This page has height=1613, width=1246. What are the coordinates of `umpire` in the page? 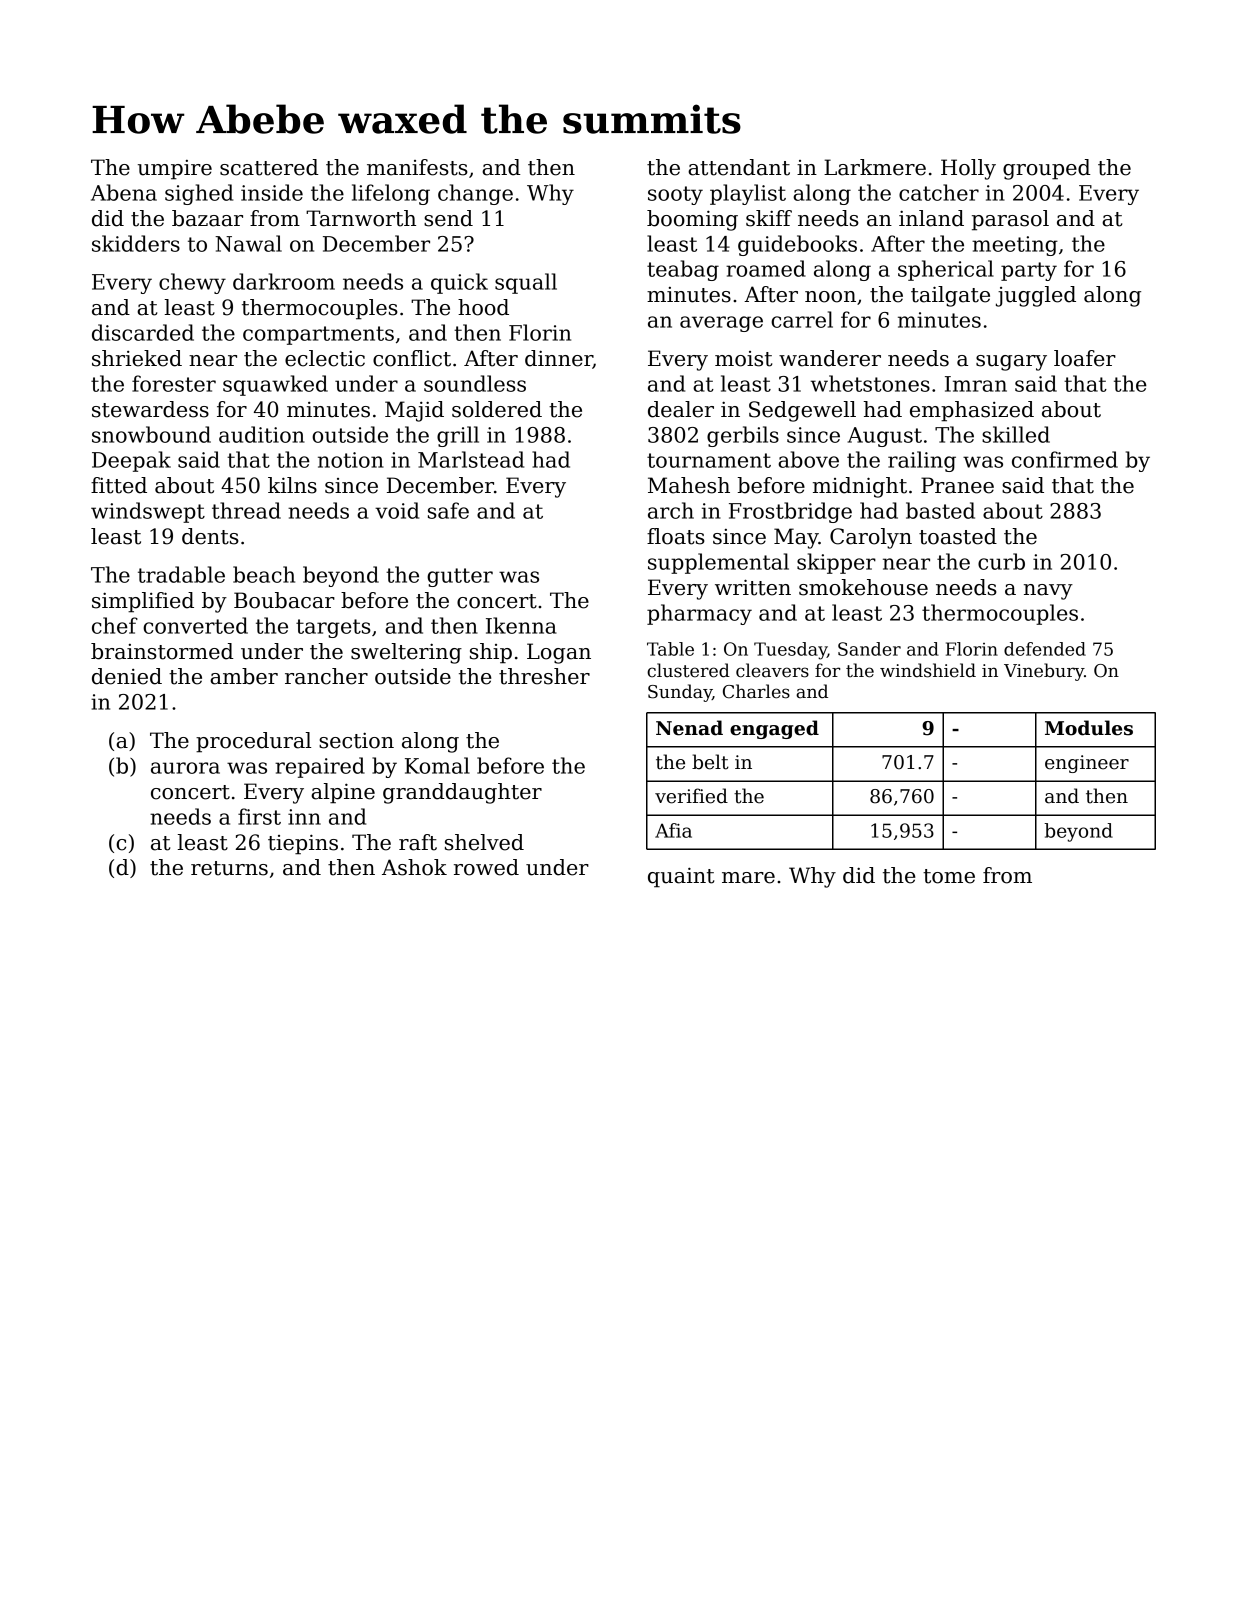 It's located at (175, 170).
